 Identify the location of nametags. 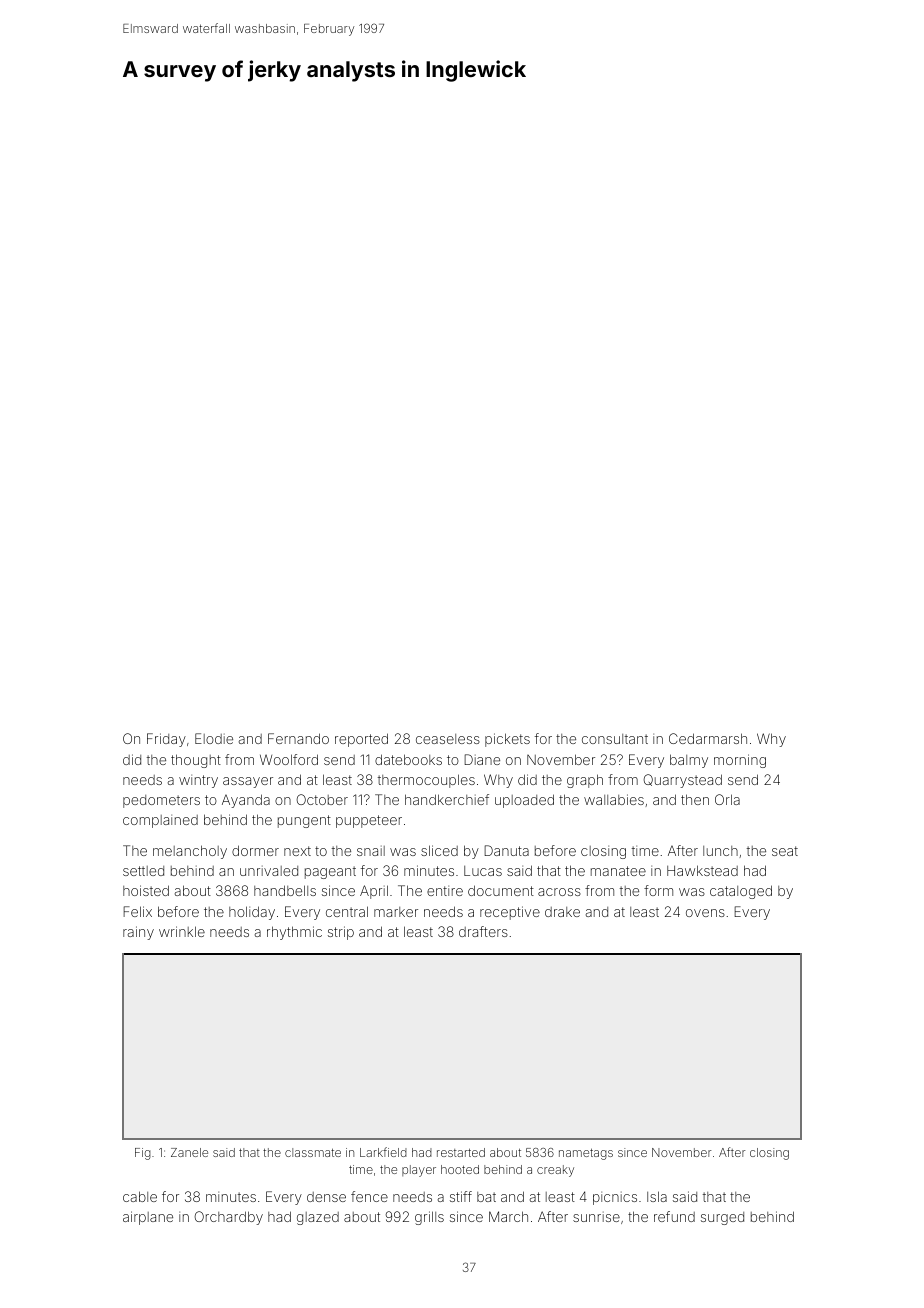
(586, 1154).
